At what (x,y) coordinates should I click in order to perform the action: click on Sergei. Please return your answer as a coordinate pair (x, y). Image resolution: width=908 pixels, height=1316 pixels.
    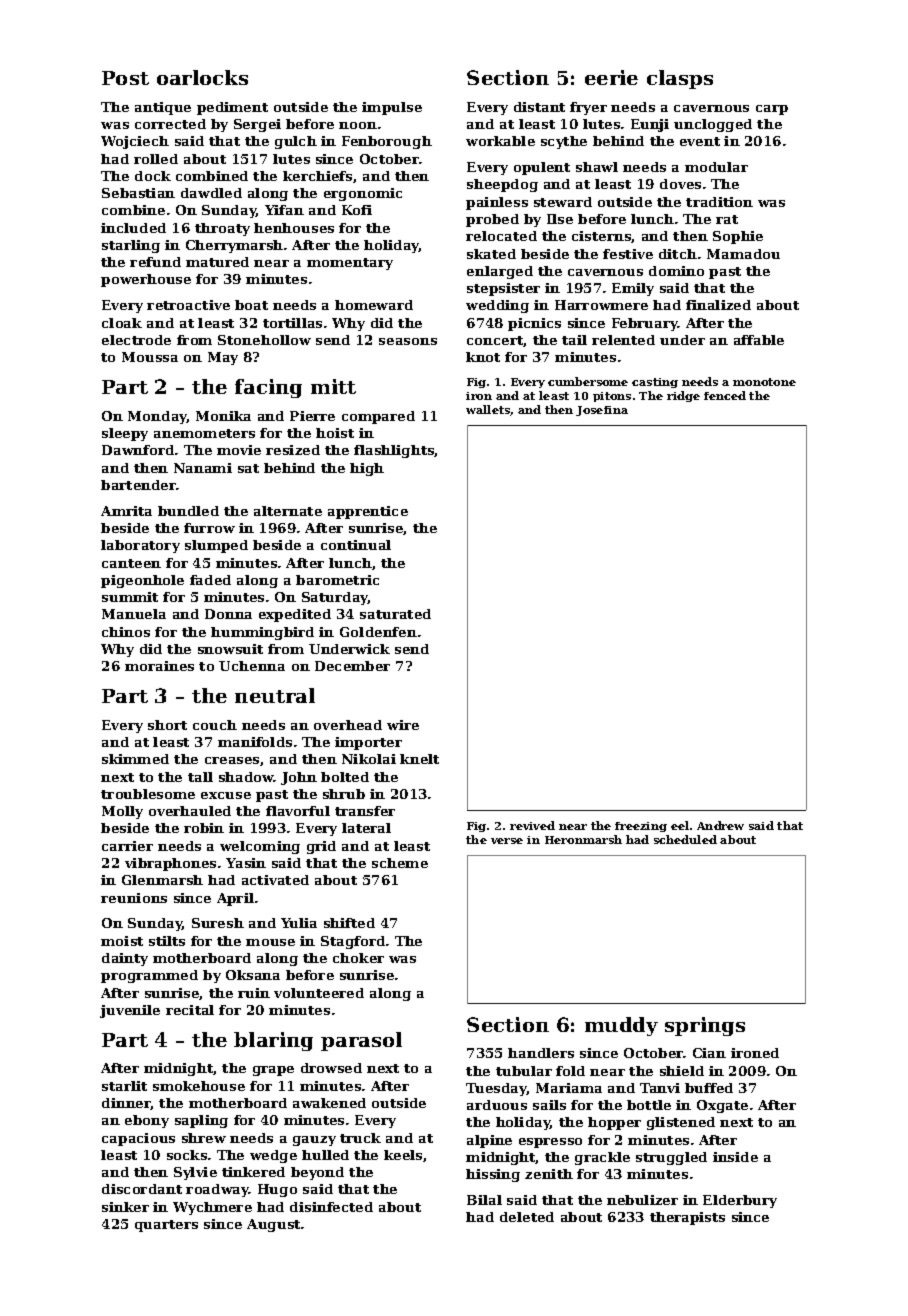
    Looking at the image, I should click on (257, 125).
